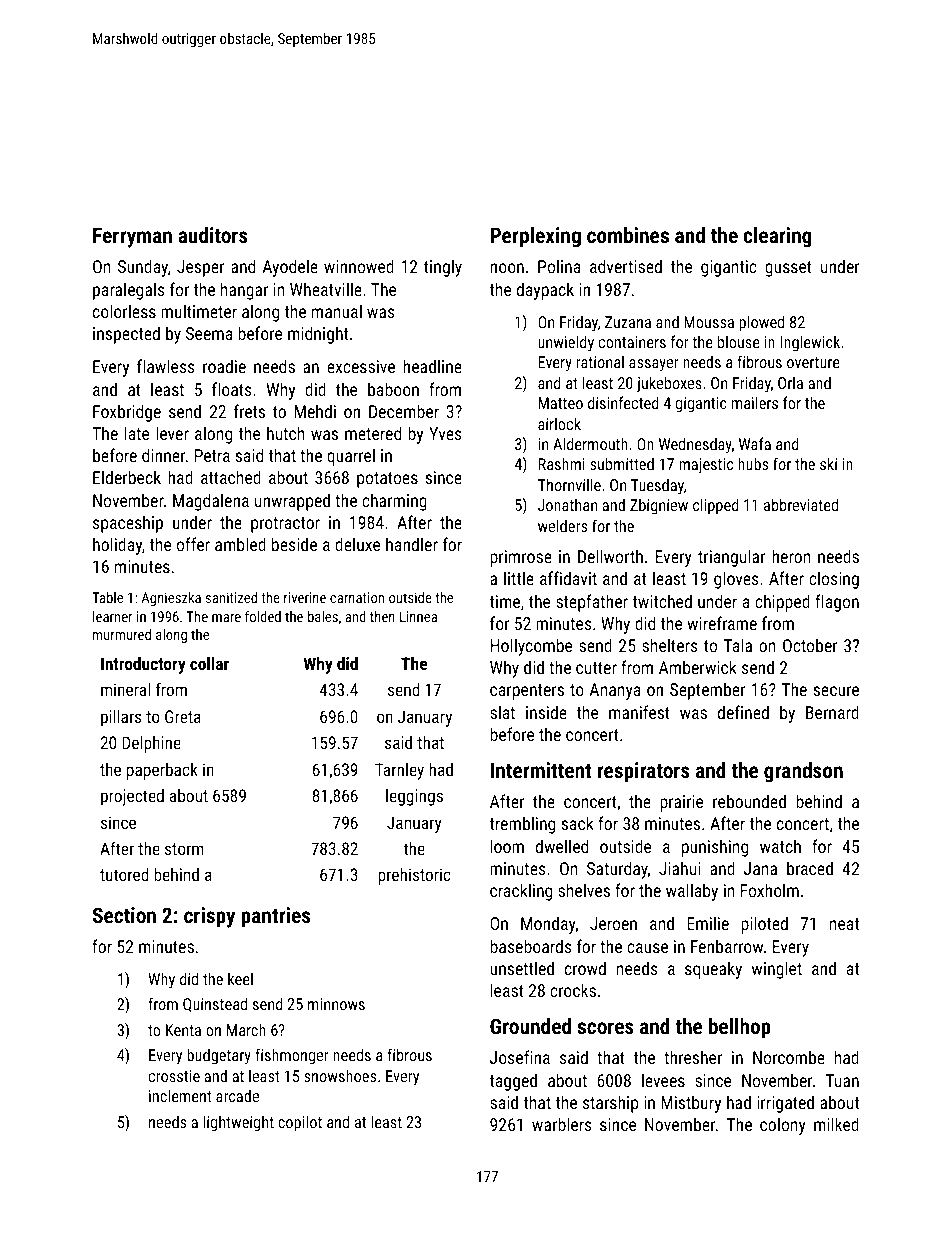 The image size is (952, 1233). What do you see at coordinates (183, 716) in the page?
I see `Greta` at bounding box center [183, 716].
